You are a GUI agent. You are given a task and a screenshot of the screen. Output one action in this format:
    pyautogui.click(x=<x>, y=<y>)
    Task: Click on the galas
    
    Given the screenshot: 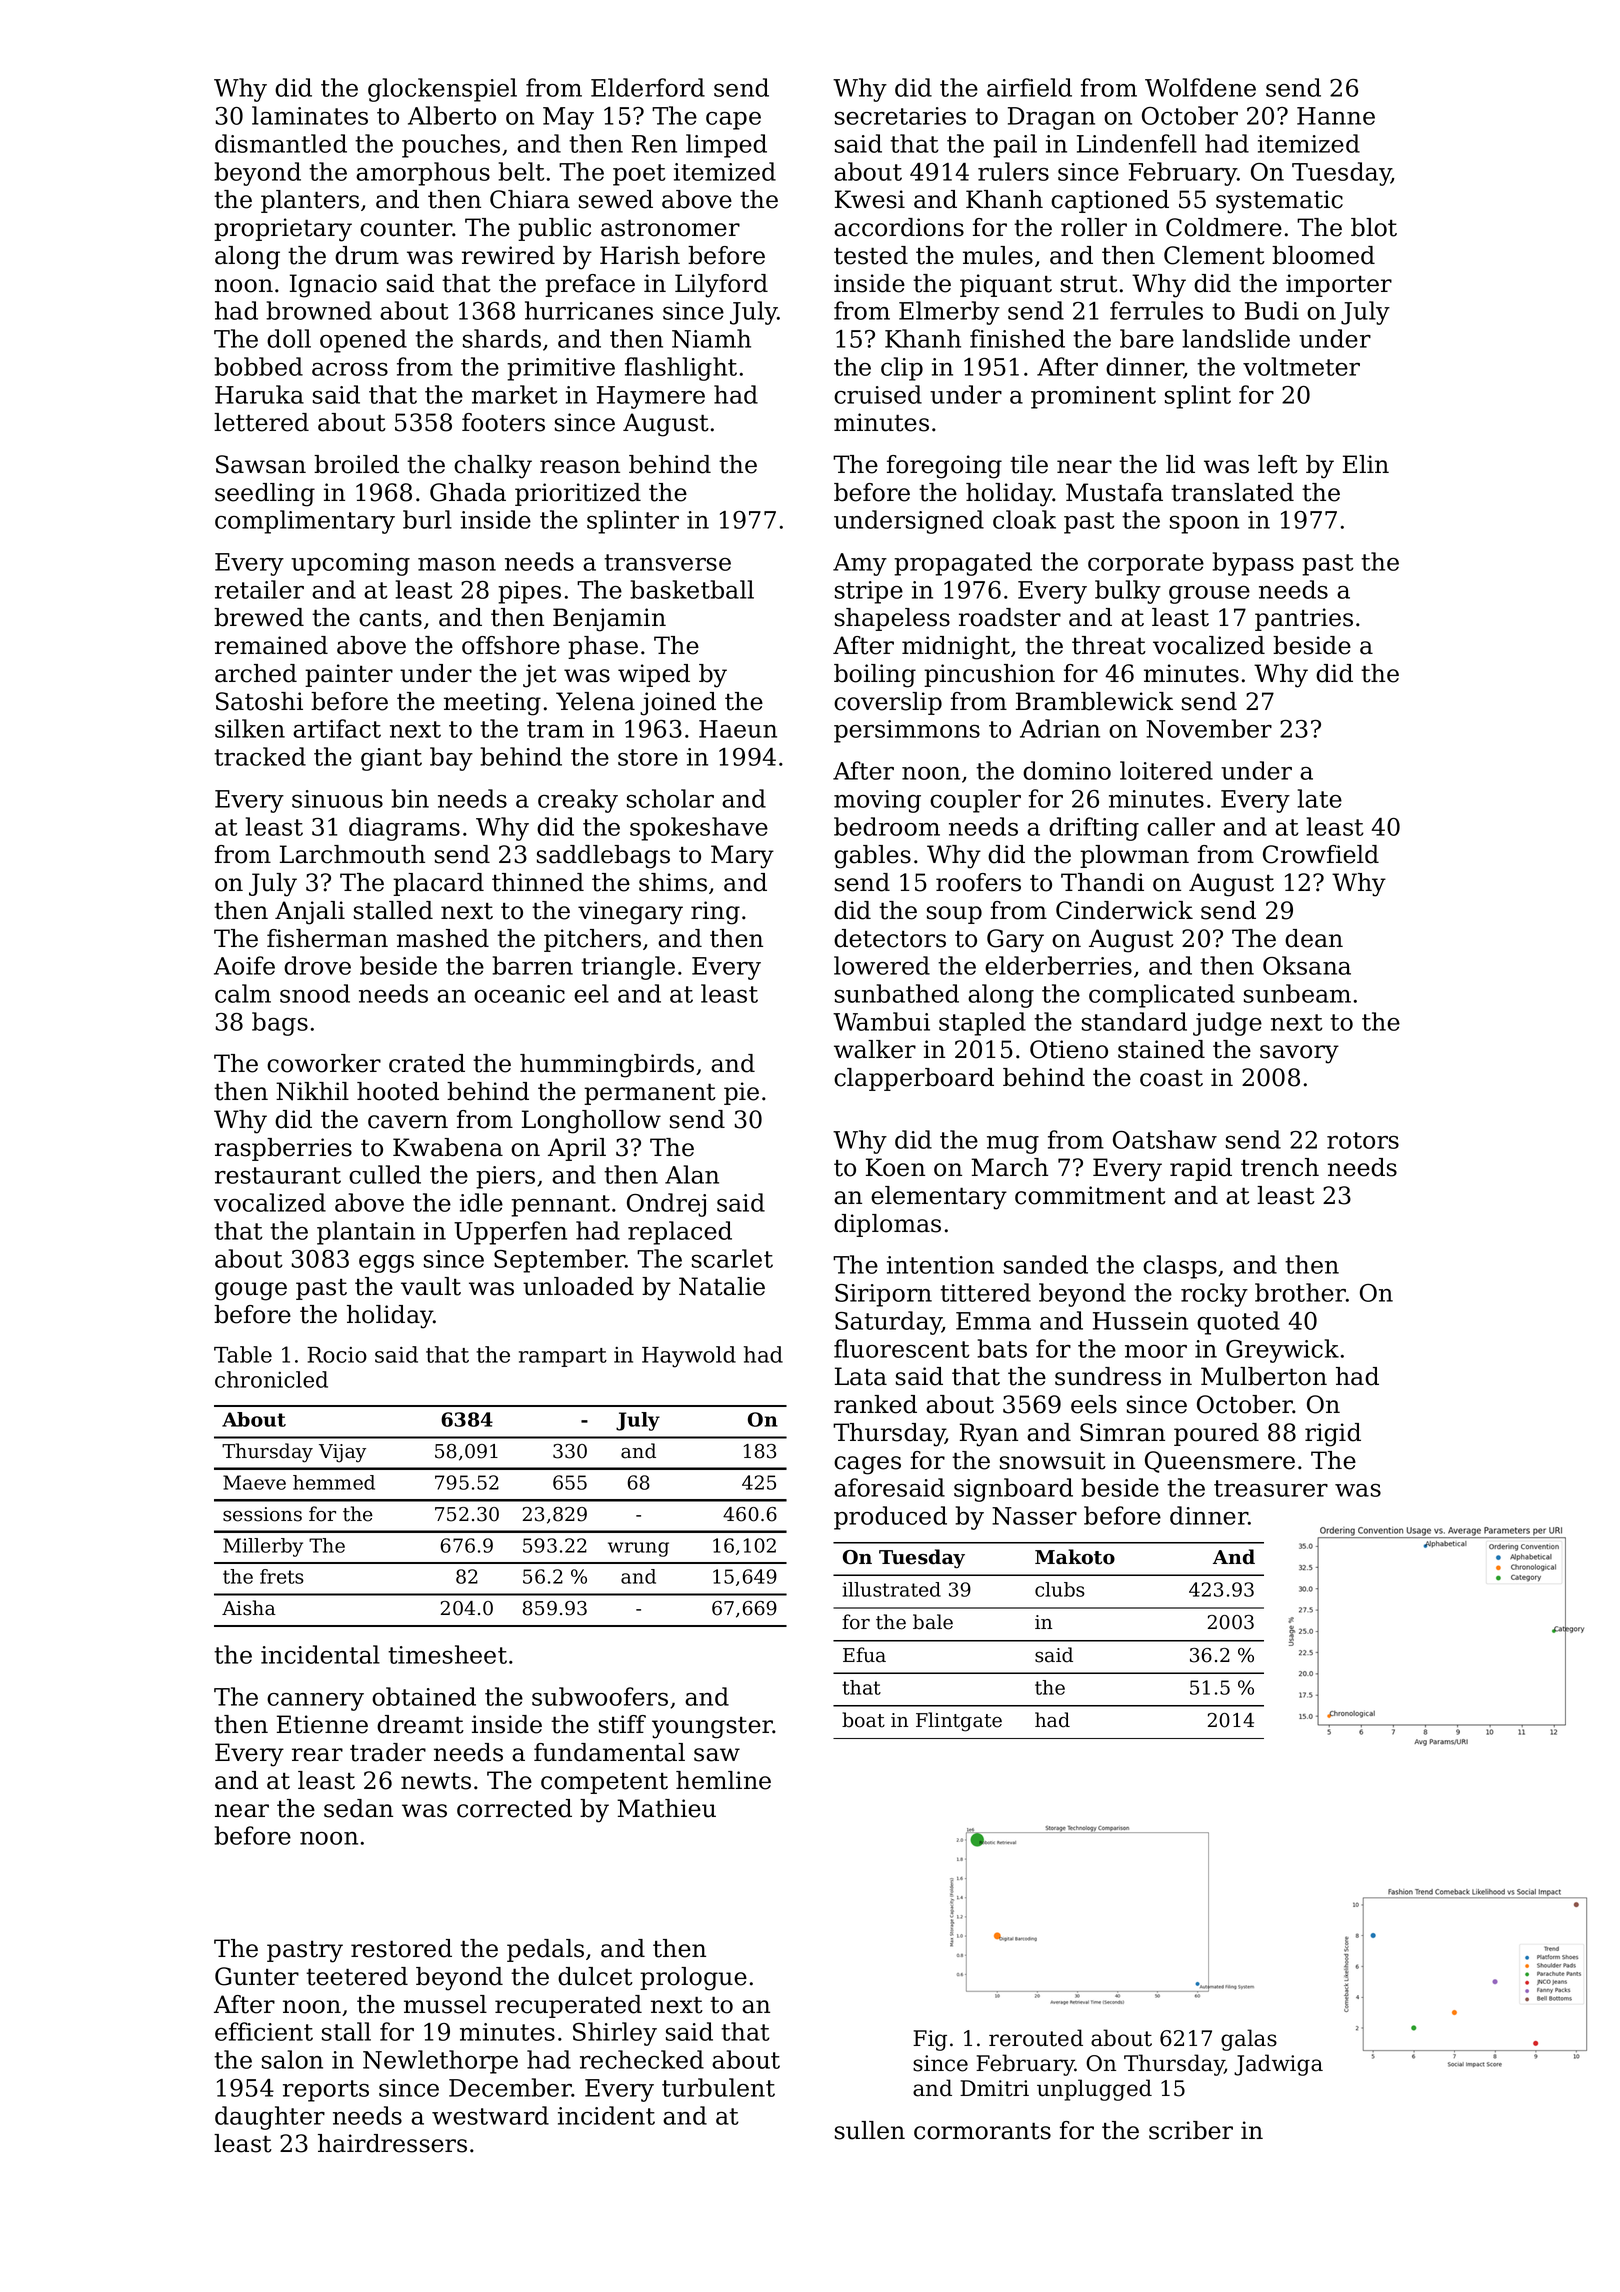 What is the action you would take?
    pyautogui.click(x=1249, y=2040)
